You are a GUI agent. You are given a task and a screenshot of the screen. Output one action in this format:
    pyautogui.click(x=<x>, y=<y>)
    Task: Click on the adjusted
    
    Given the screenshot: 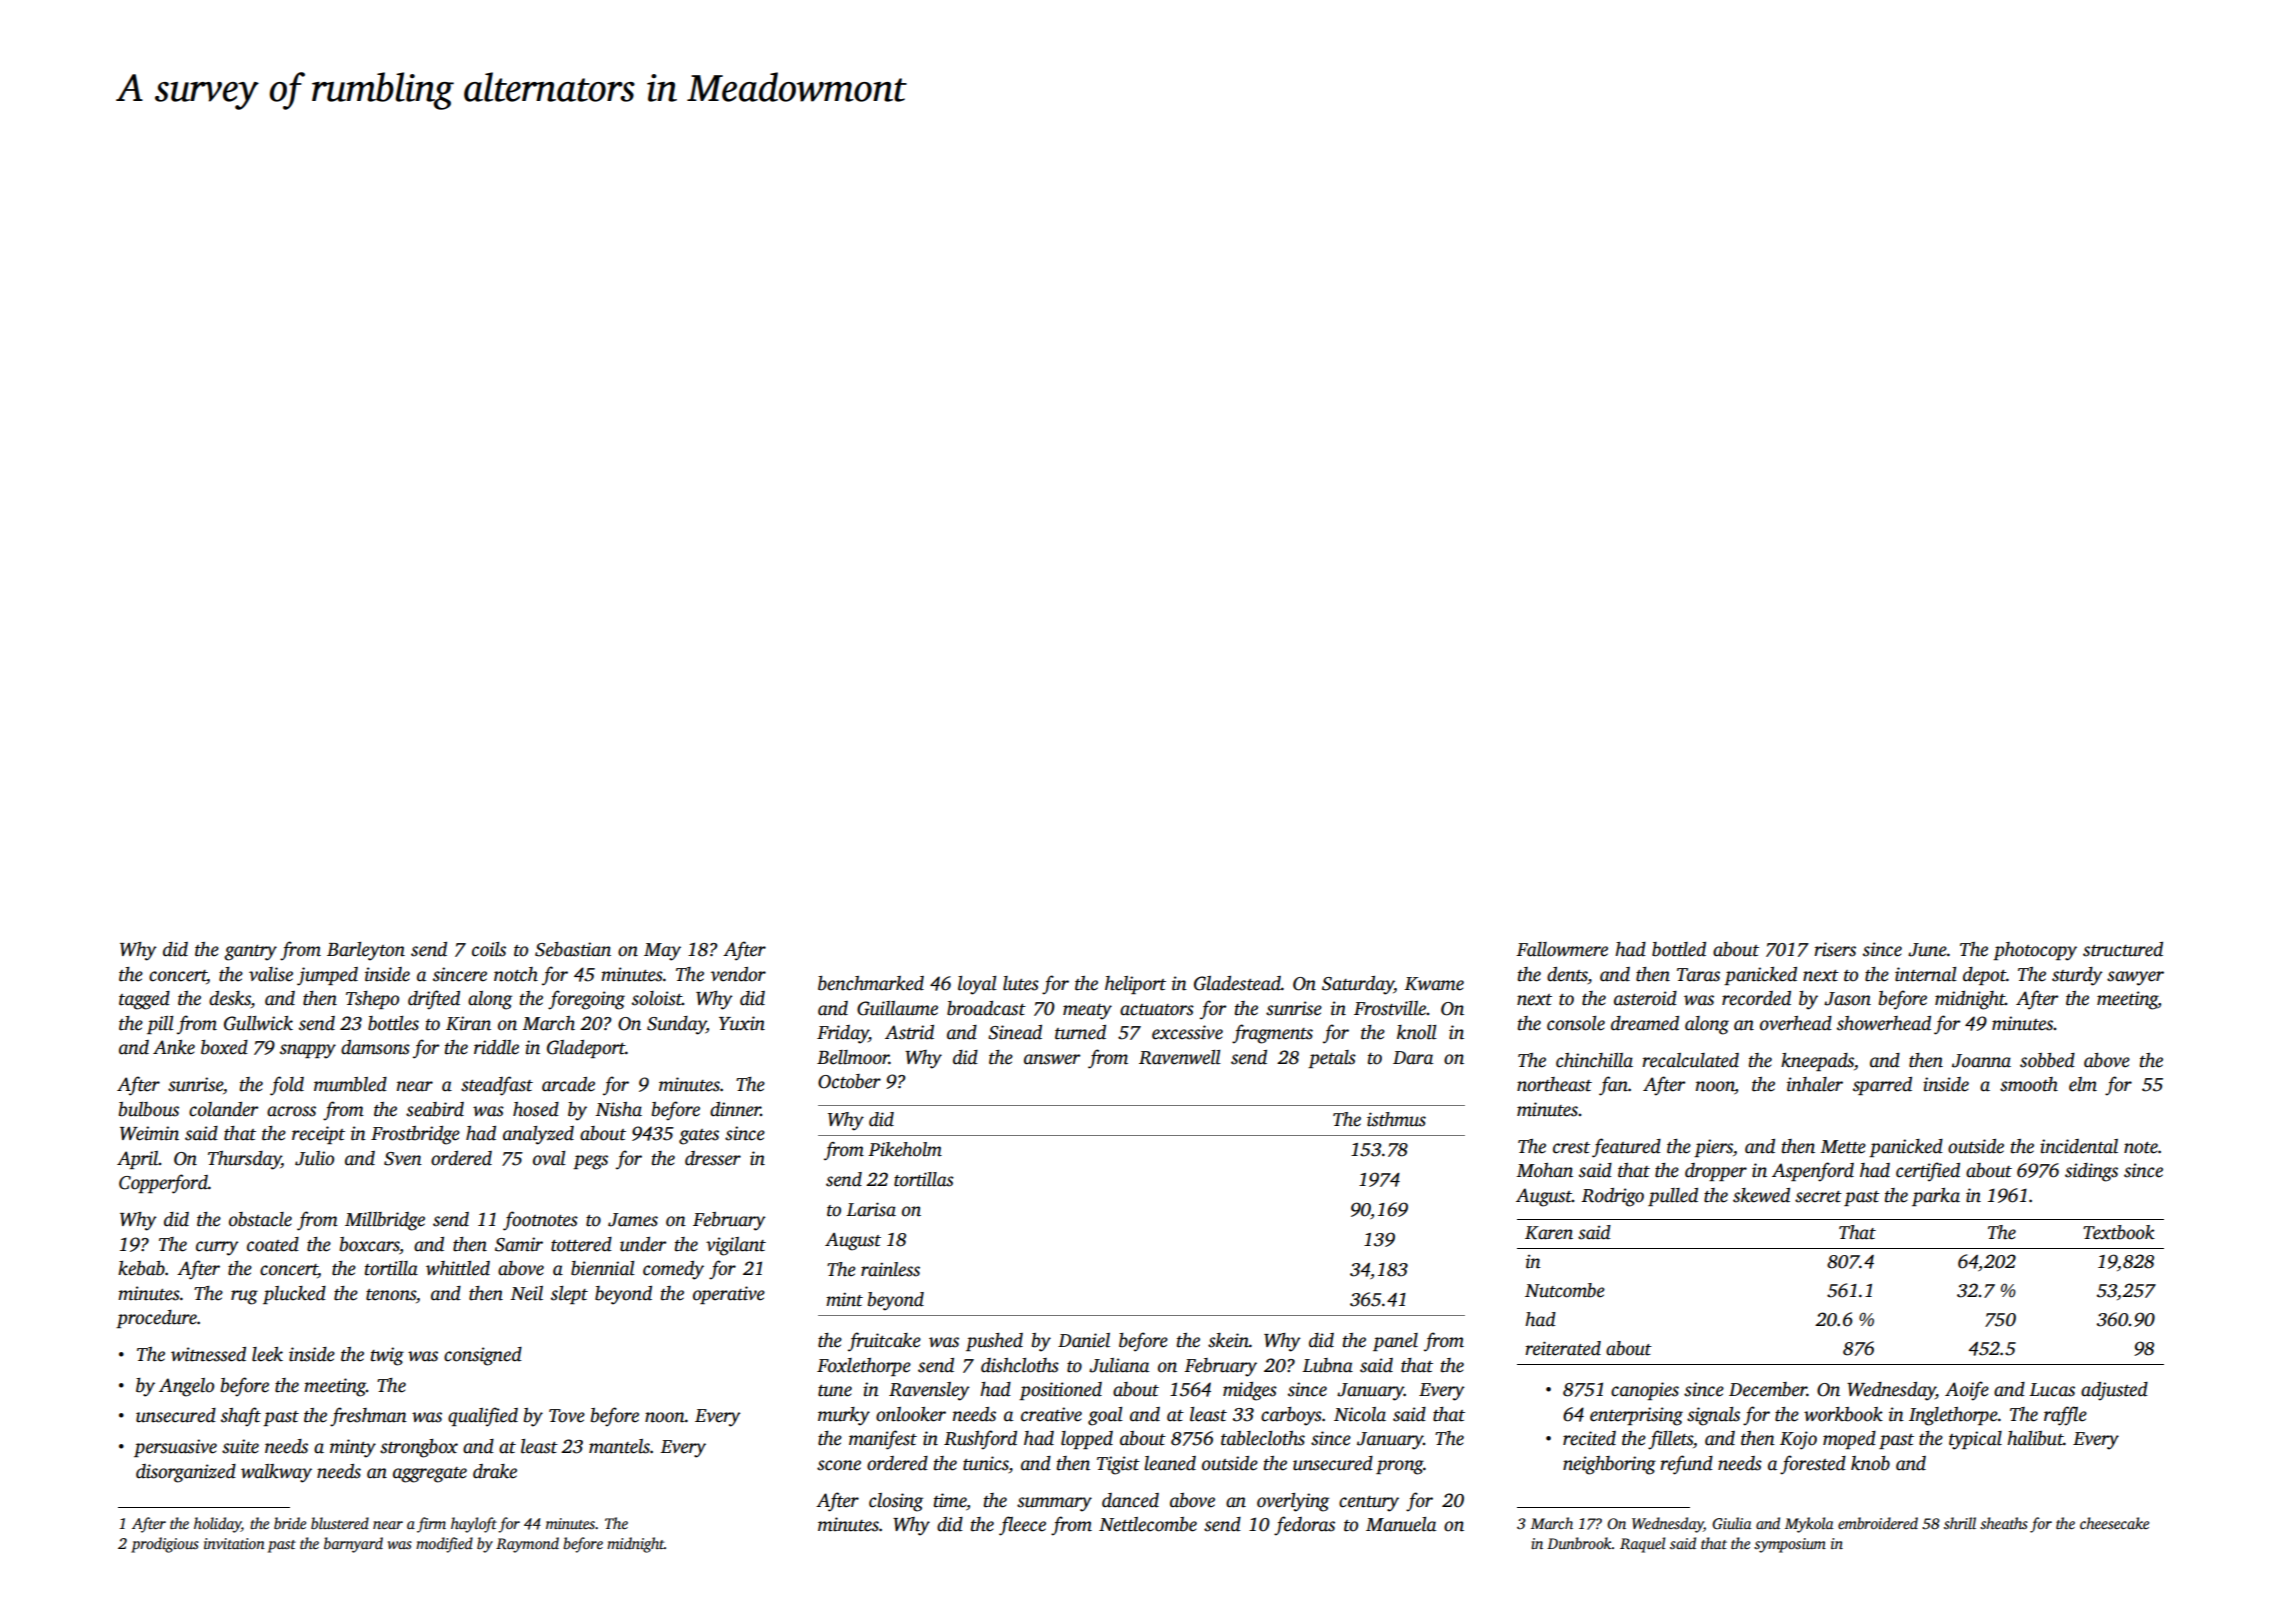 What is the action you would take?
    pyautogui.click(x=2114, y=1391)
